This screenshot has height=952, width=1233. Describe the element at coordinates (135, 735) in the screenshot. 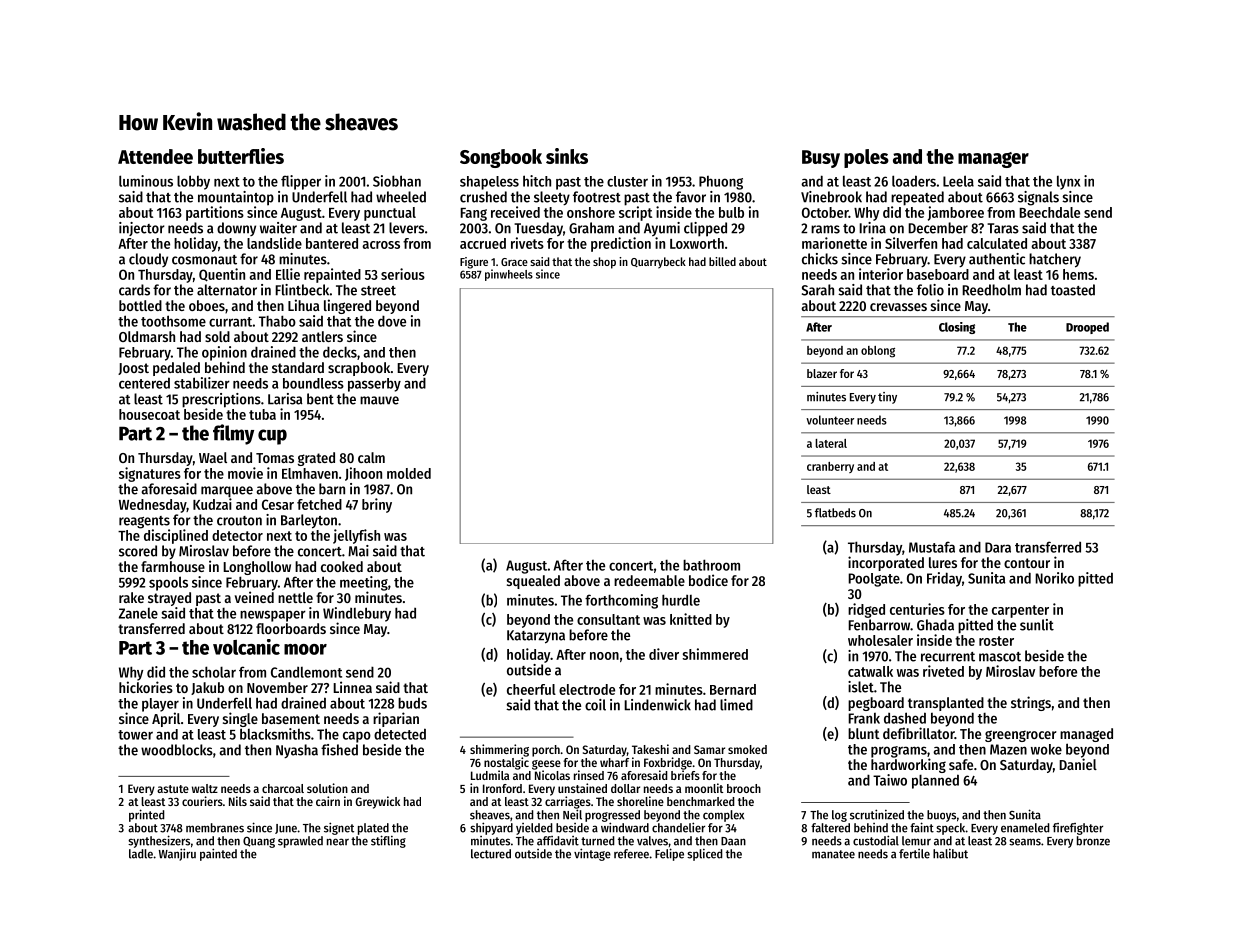

I see `tower` at that location.
